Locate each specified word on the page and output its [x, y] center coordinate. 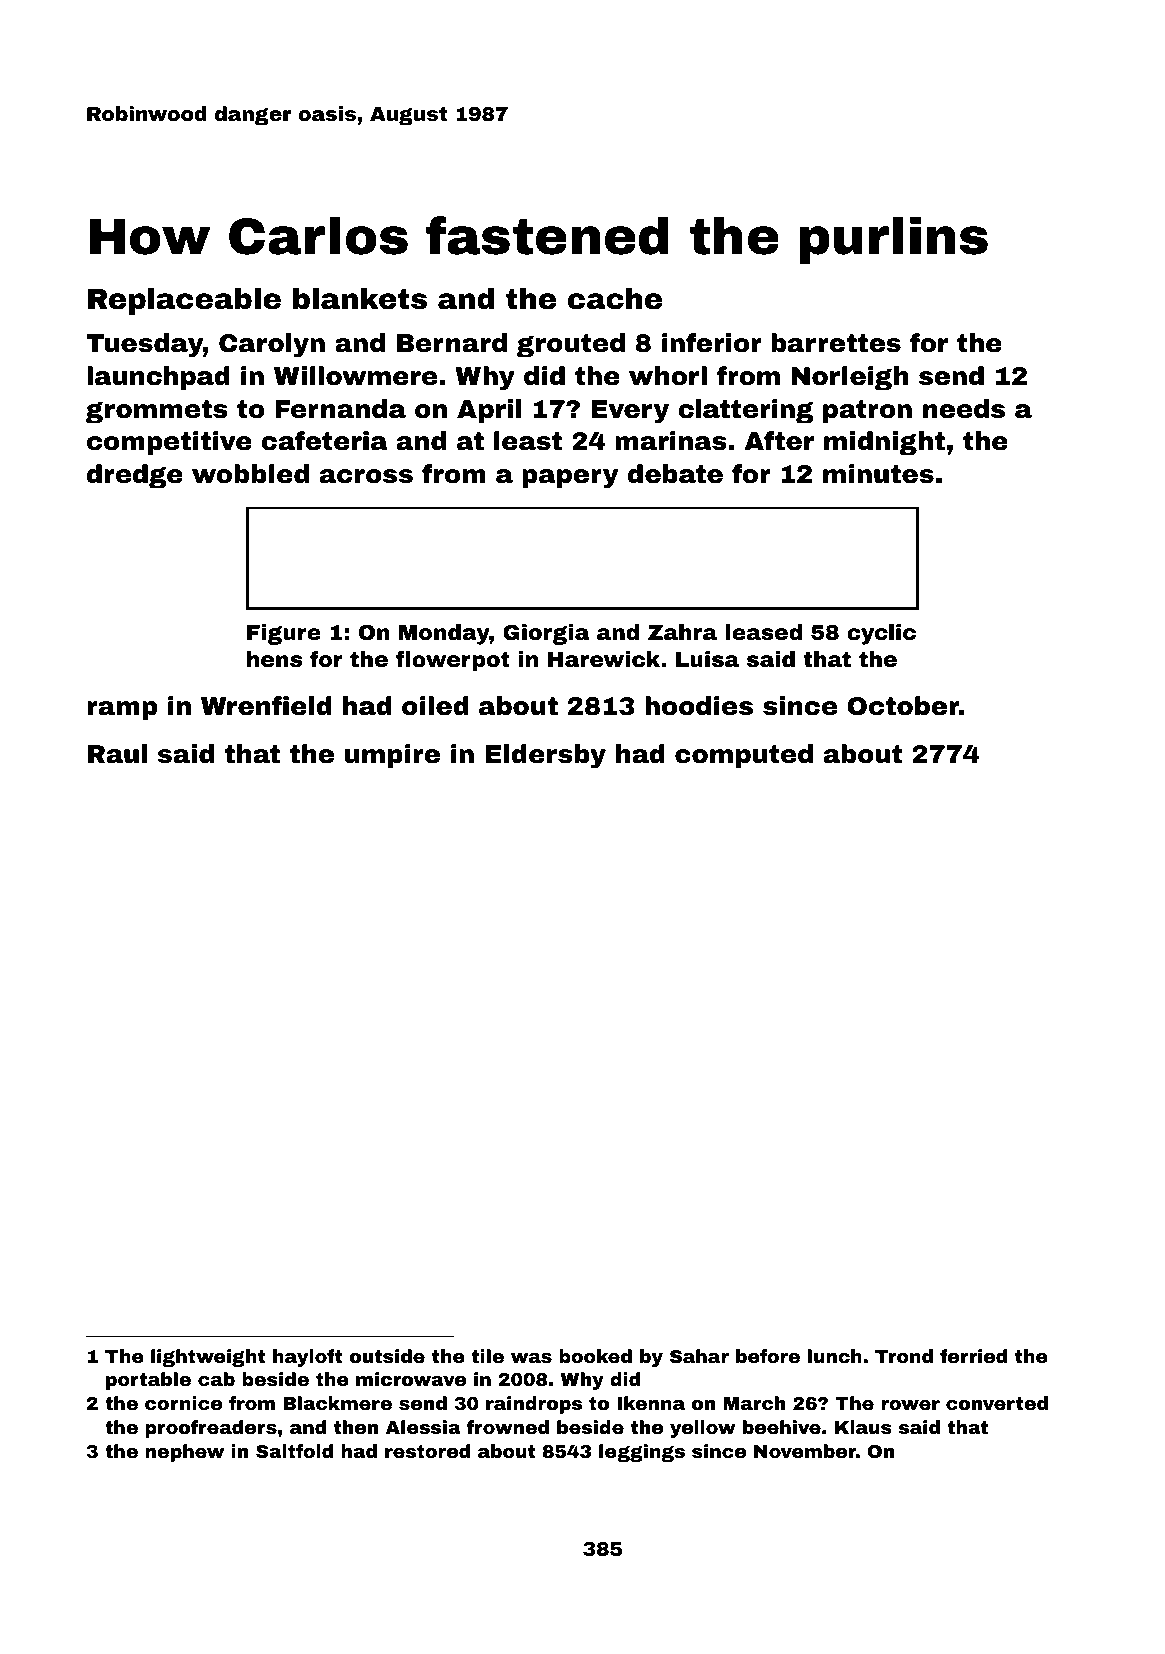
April [489, 411]
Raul [117, 754]
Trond [904, 1356]
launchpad [158, 378]
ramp [122, 710]
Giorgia [546, 634]
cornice [183, 1403]
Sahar [699, 1356]
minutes [878, 474]
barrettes [836, 343]
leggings [642, 1453]
